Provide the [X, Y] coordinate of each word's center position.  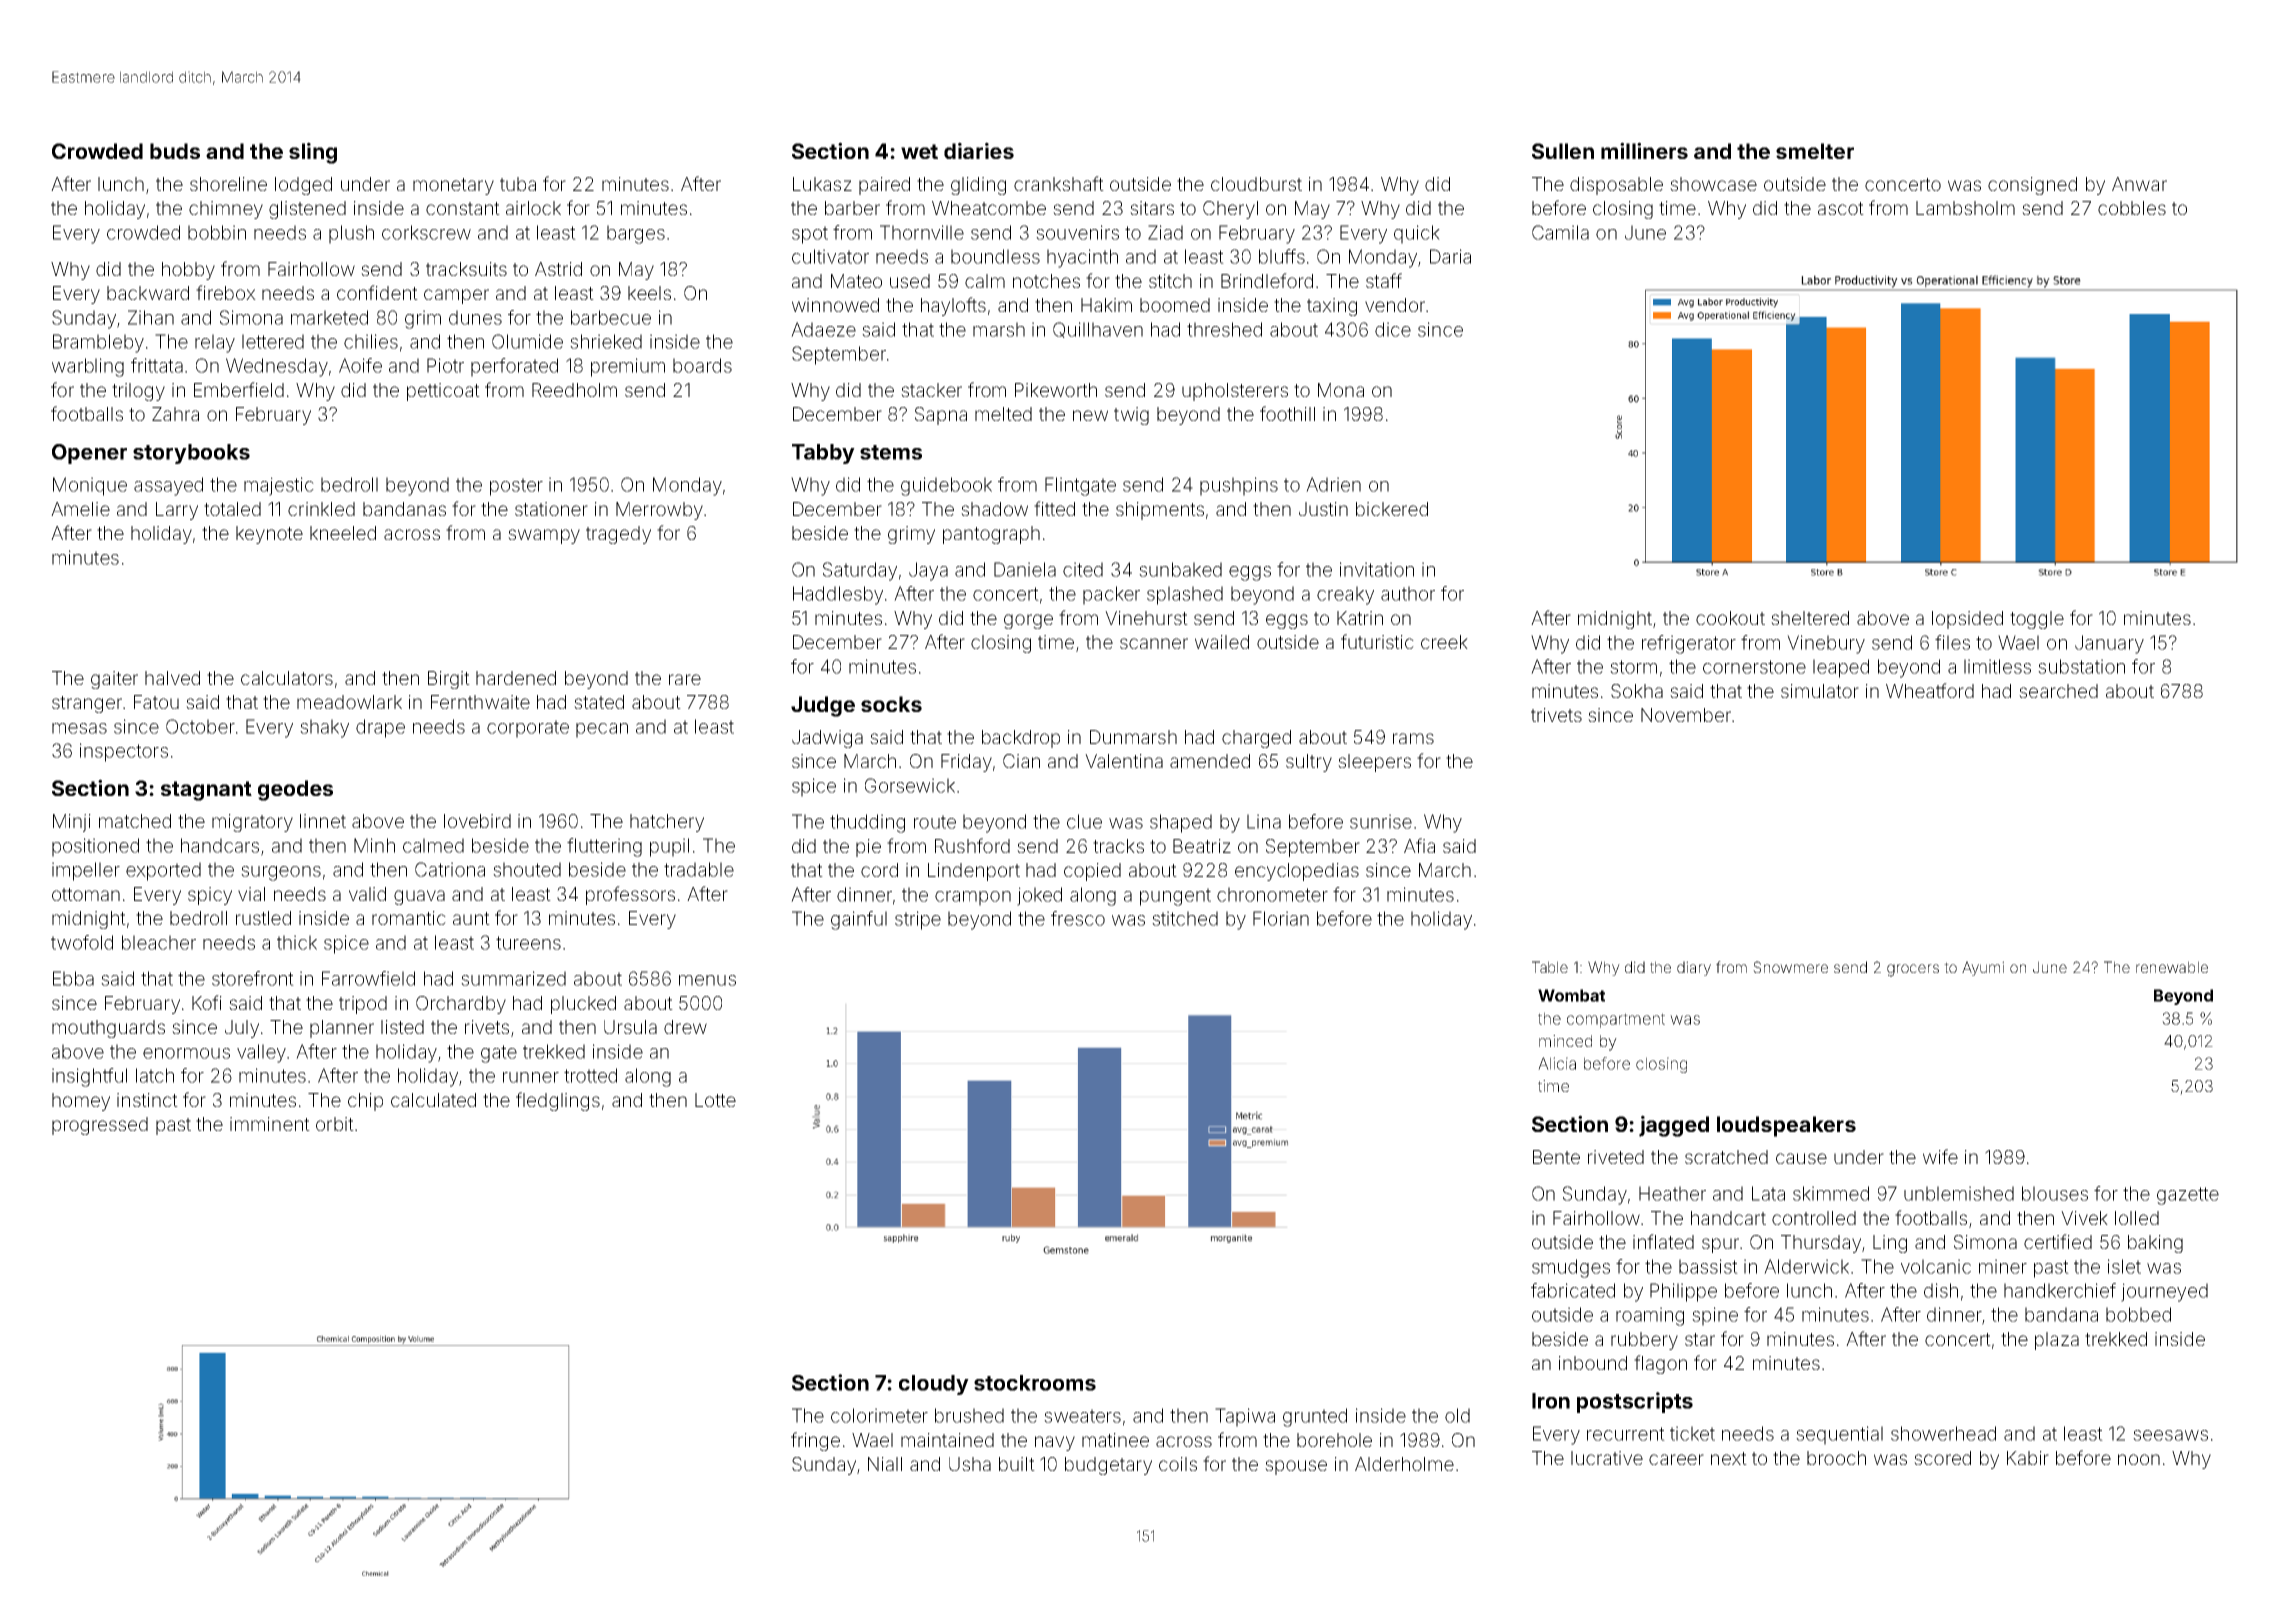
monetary [453, 186]
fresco [1078, 918]
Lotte [715, 1100]
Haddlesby [838, 595]
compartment [1616, 1020]
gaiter [114, 680]
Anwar [2139, 184]
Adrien [1333, 484]
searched [2058, 691]
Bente [1556, 1157]
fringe [815, 1441]
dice [1393, 329]
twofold [82, 942]
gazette [2188, 1196]
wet [919, 151]
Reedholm [574, 390]
